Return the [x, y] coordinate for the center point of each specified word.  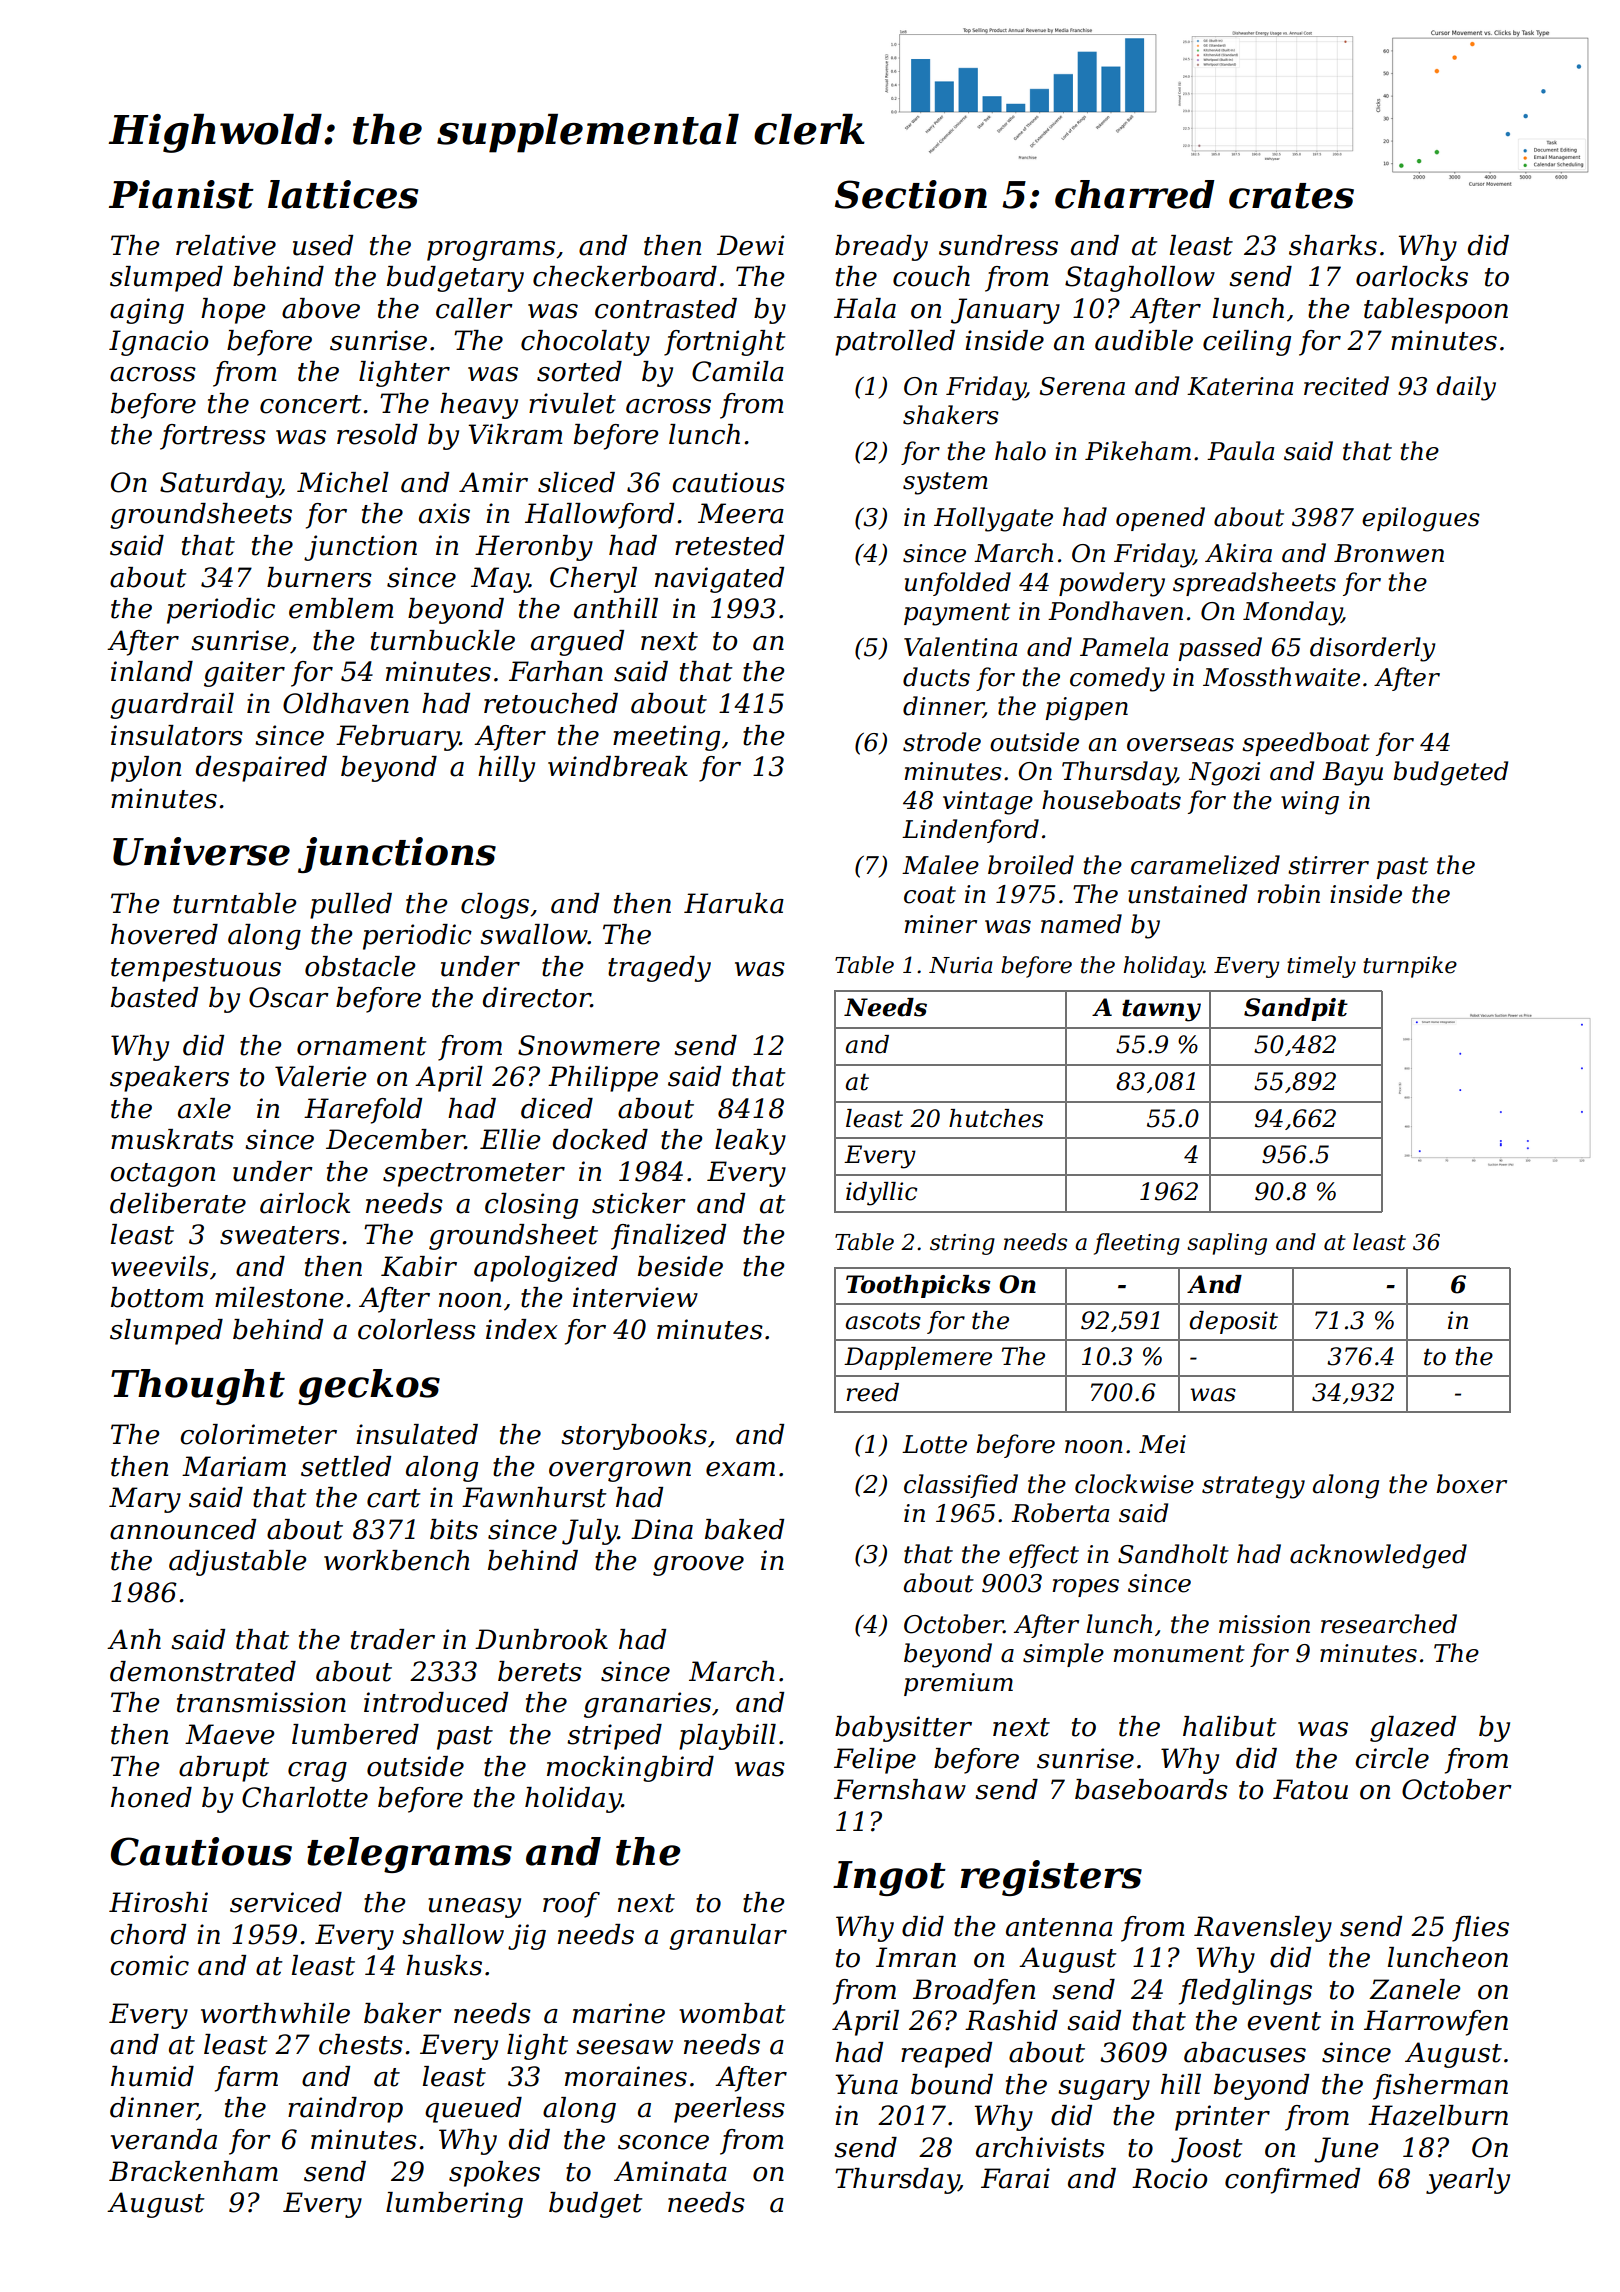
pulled [351, 906]
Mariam [234, 1466]
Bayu [1352, 774]
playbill [727, 1737]
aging [147, 311]
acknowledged [1378, 1556]
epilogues [1421, 519]
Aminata [670, 2171]
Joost [1207, 2150]
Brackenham [193, 2171]
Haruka [734, 903]
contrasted [666, 308]
